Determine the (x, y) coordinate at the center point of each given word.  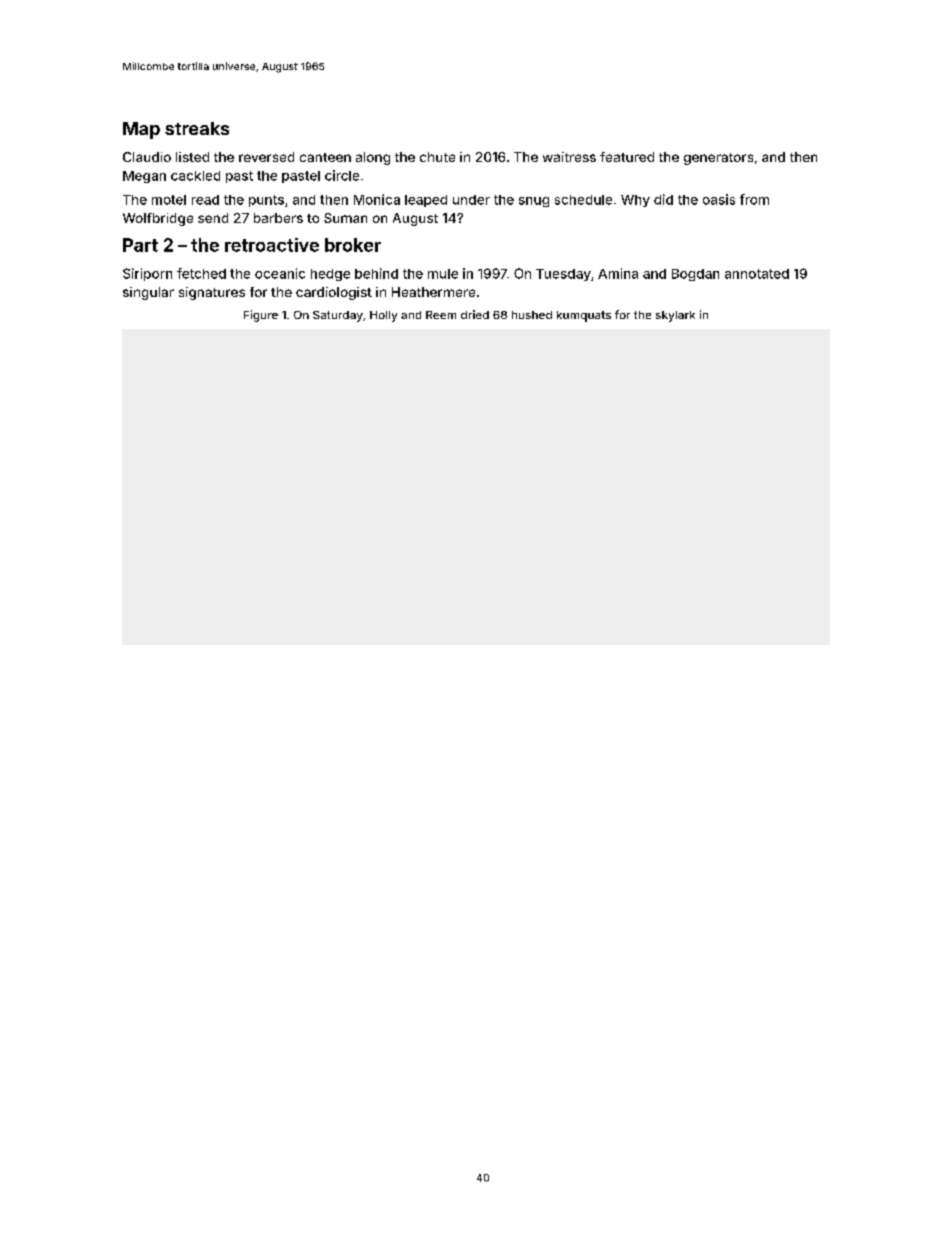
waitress (569, 157)
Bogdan (695, 275)
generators (718, 159)
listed (192, 157)
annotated (757, 274)
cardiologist (334, 293)
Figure (261, 316)
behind (376, 273)
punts (266, 201)
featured (627, 157)
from (754, 199)
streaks (197, 128)
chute (437, 157)
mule (443, 274)
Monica (377, 199)
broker (353, 245)
